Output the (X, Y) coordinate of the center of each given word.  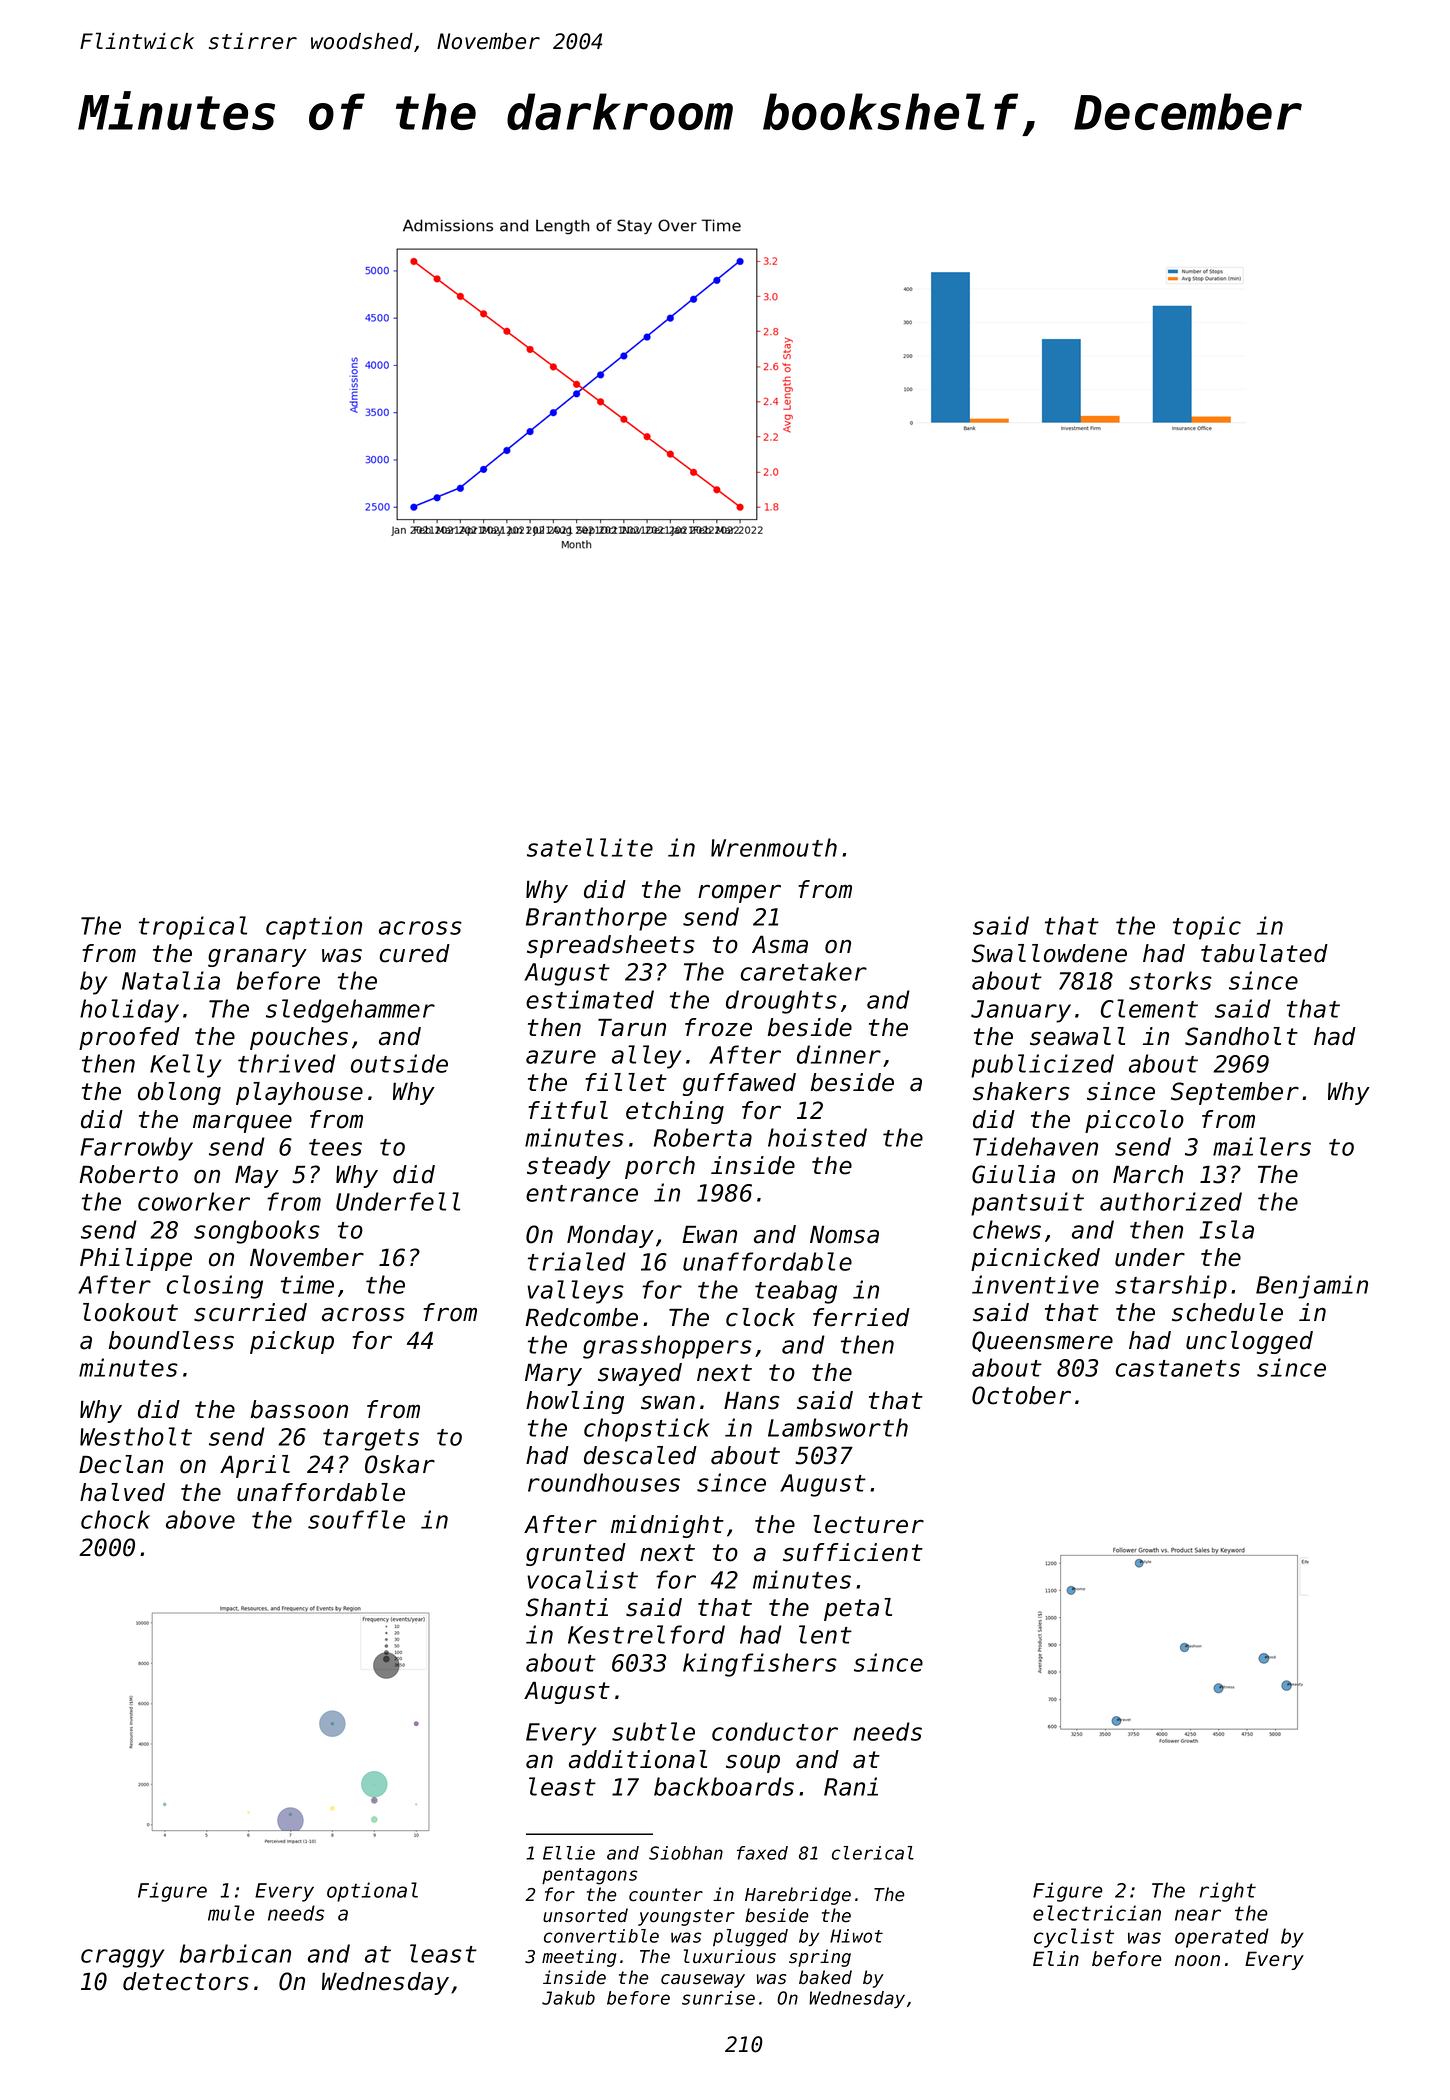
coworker (194, 1201)
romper (739, 894)
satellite (590, 847)
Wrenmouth (774, 847)
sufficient (853, 1552)
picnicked (1035, 1259)
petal (858, 1609)
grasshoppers (667, 1347)
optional (372, 1892)
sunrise (718, 1998)
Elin (1056, 1958)
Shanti (567, 1607)
